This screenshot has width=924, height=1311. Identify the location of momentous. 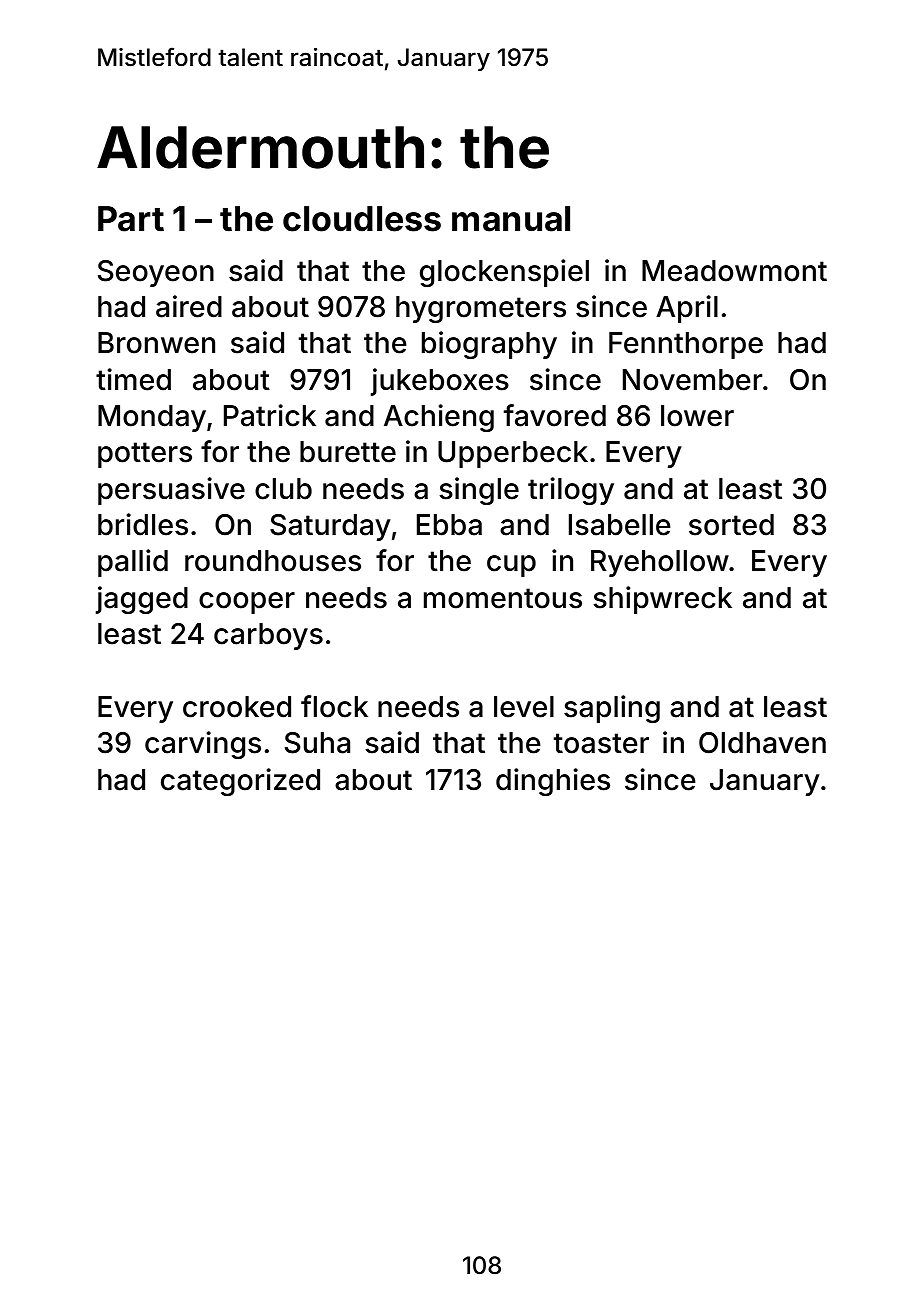
(503, 598).
